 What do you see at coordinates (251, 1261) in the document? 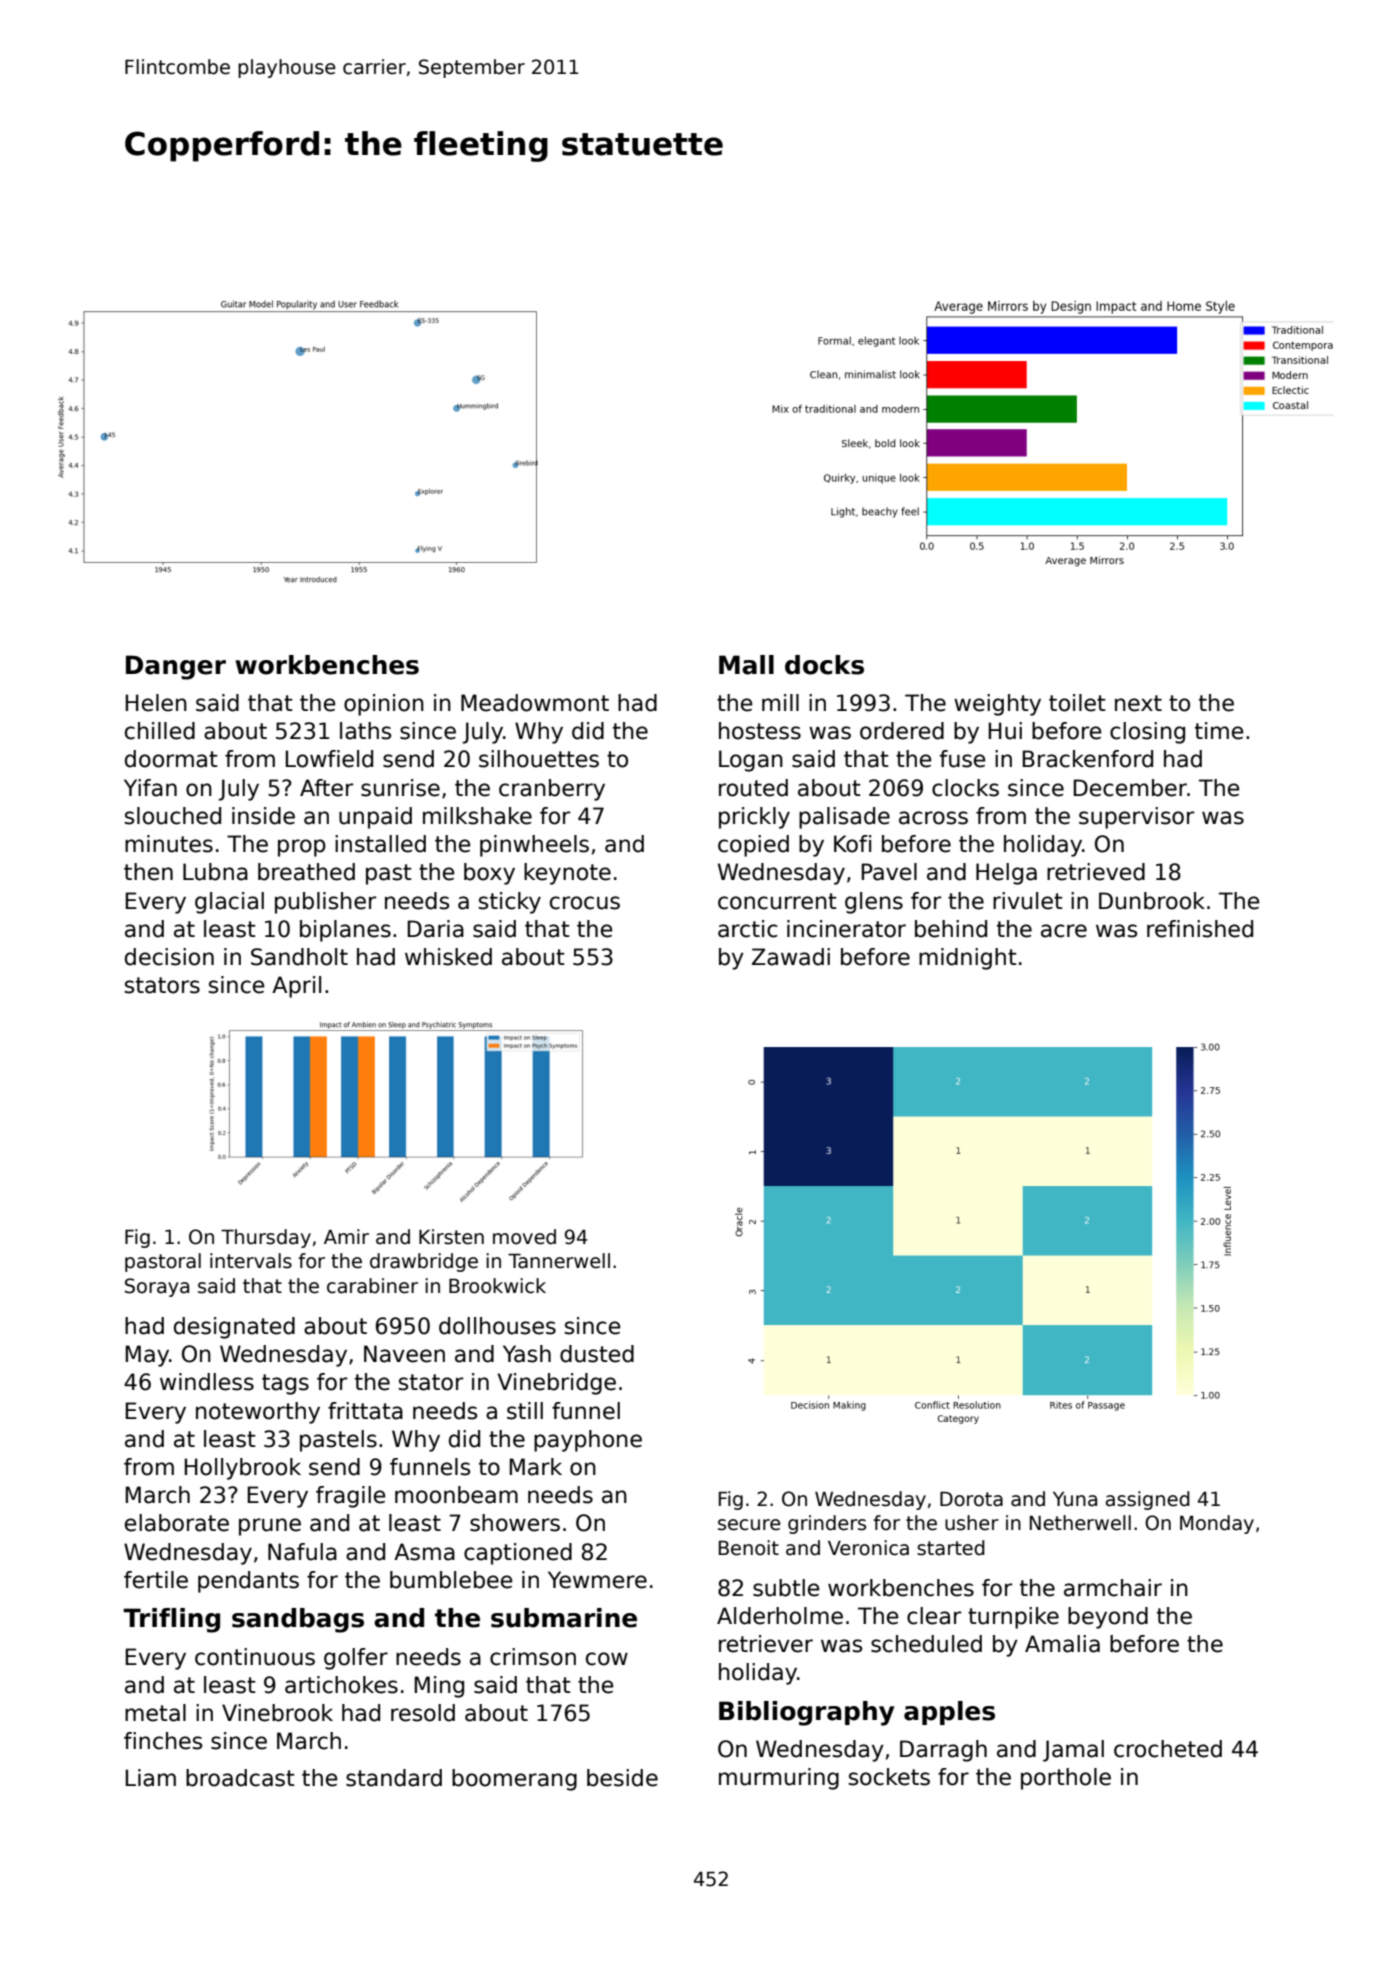
I see `intervals` at bounding box center [251, 1261].
